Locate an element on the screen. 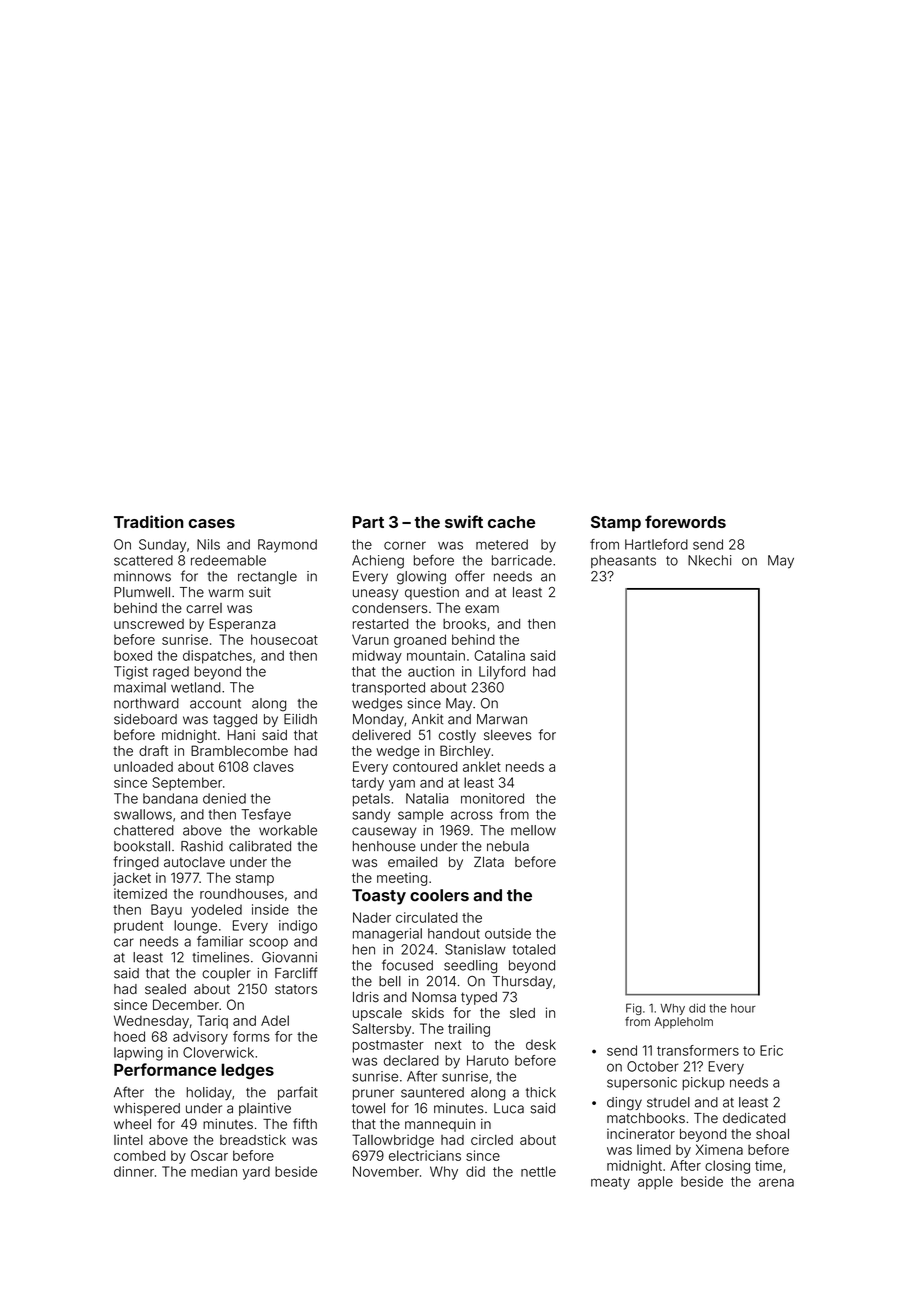  redeemable is located at coordinates (228, 560).
